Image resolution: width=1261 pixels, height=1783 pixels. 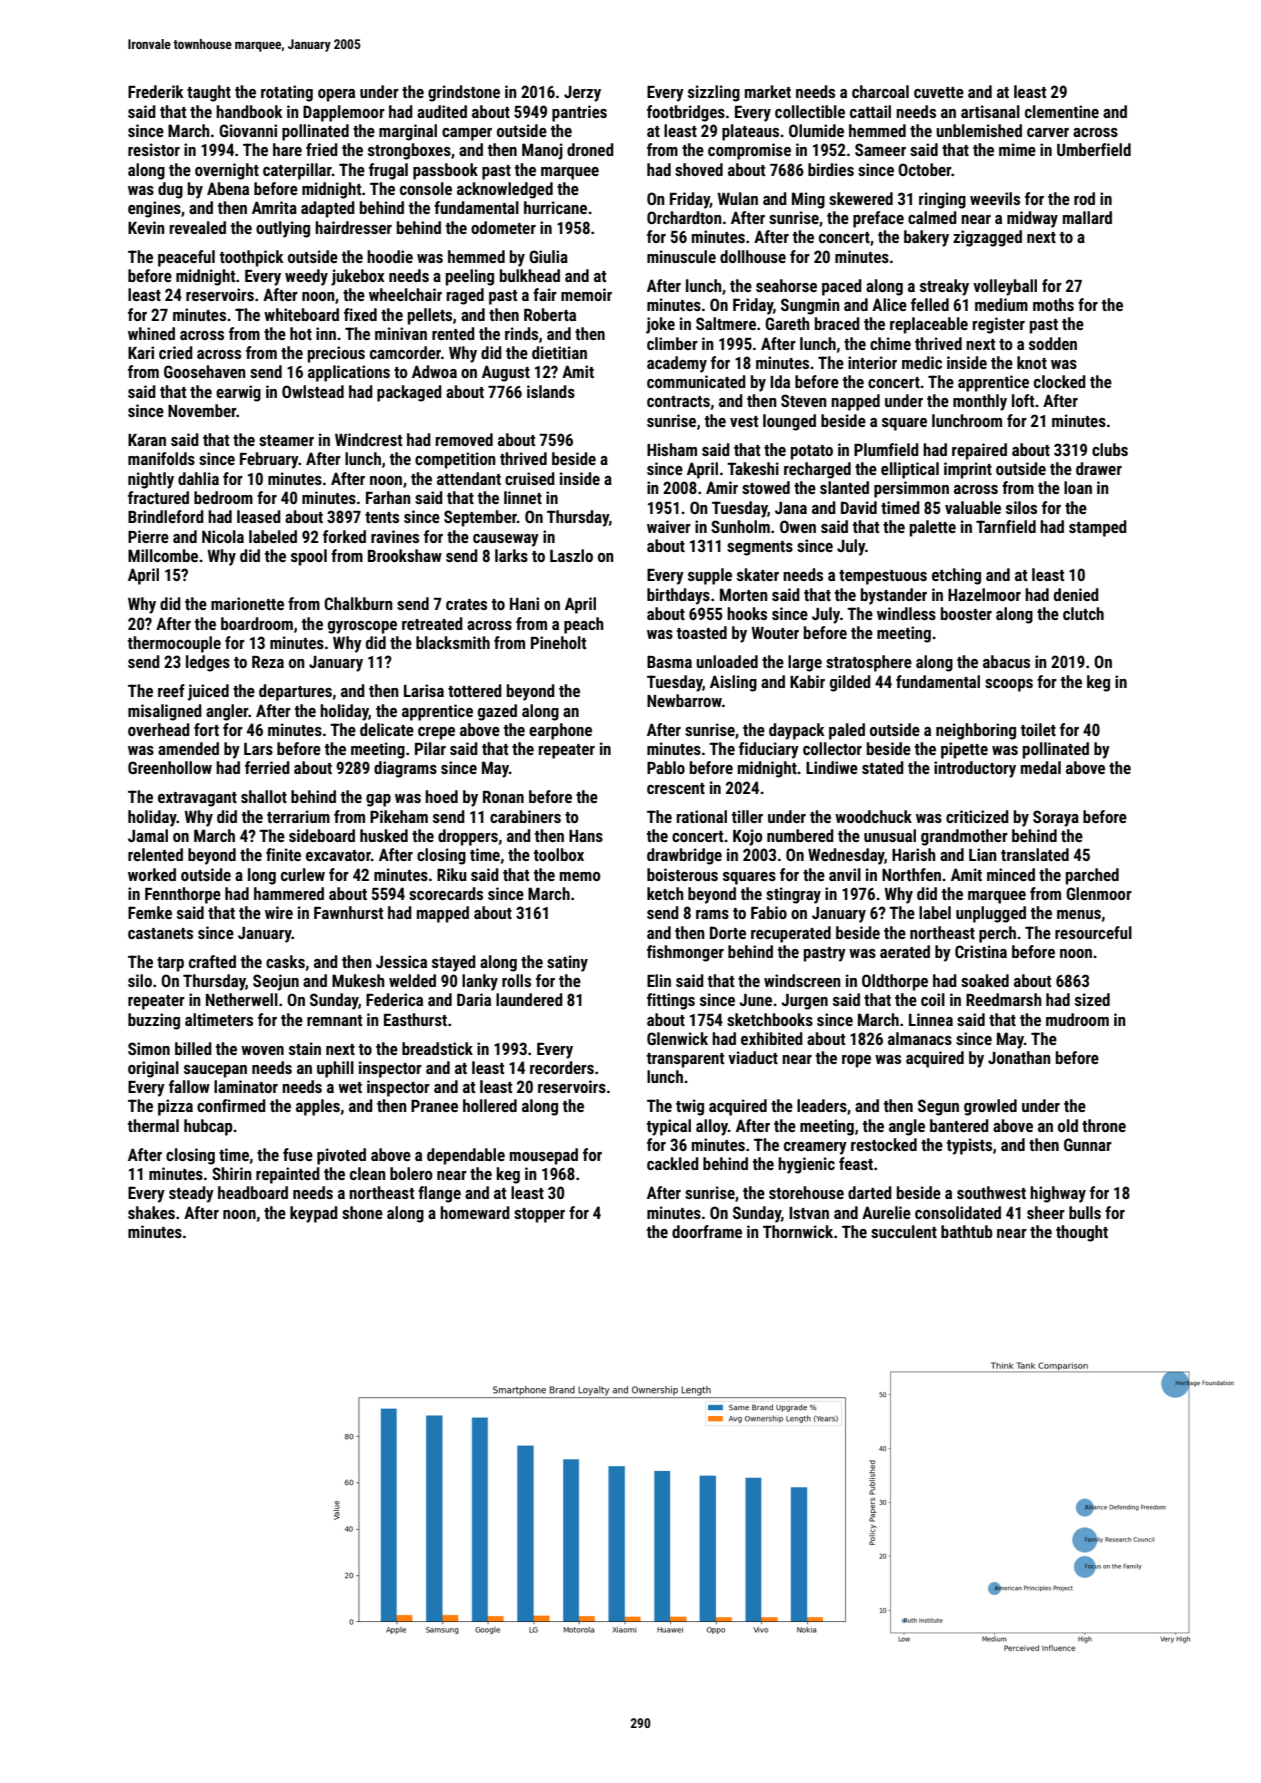 I want to click on Hisham, so click(x=672, y=449).
